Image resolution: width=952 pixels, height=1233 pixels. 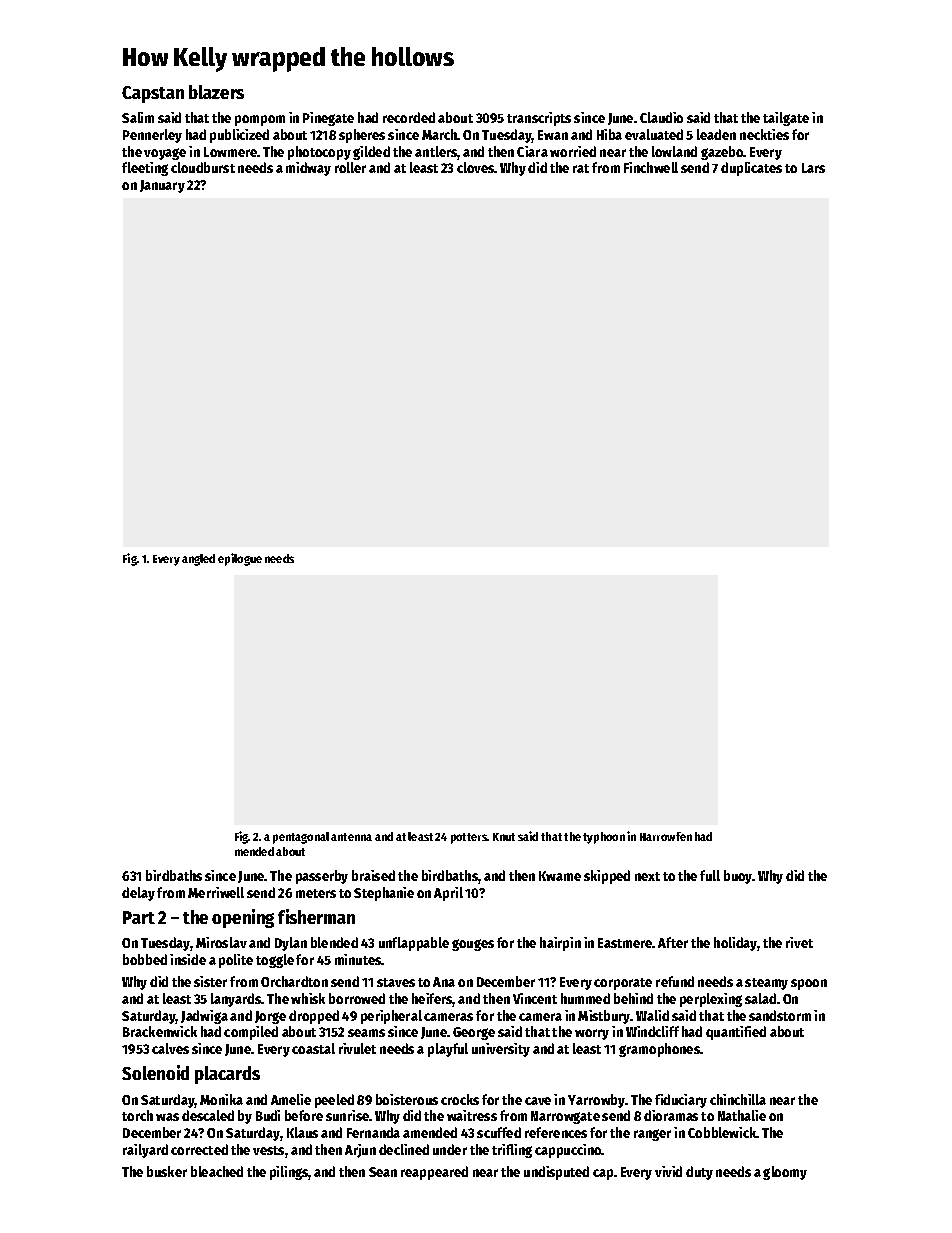 I want to click on January, so click(x=162, y=186).
